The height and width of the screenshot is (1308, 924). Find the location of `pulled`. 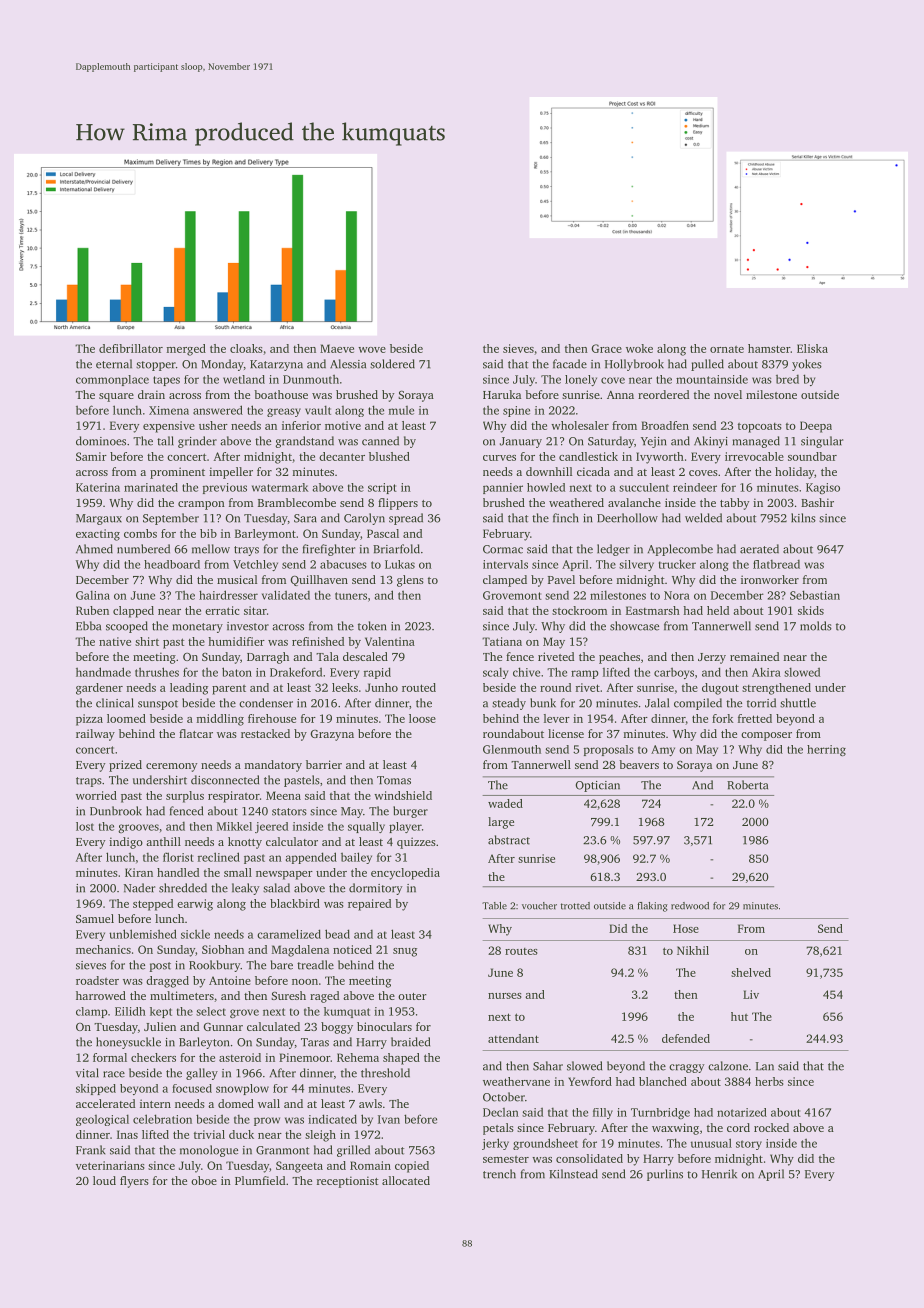

pulled is located at coordinates (707, 365).
